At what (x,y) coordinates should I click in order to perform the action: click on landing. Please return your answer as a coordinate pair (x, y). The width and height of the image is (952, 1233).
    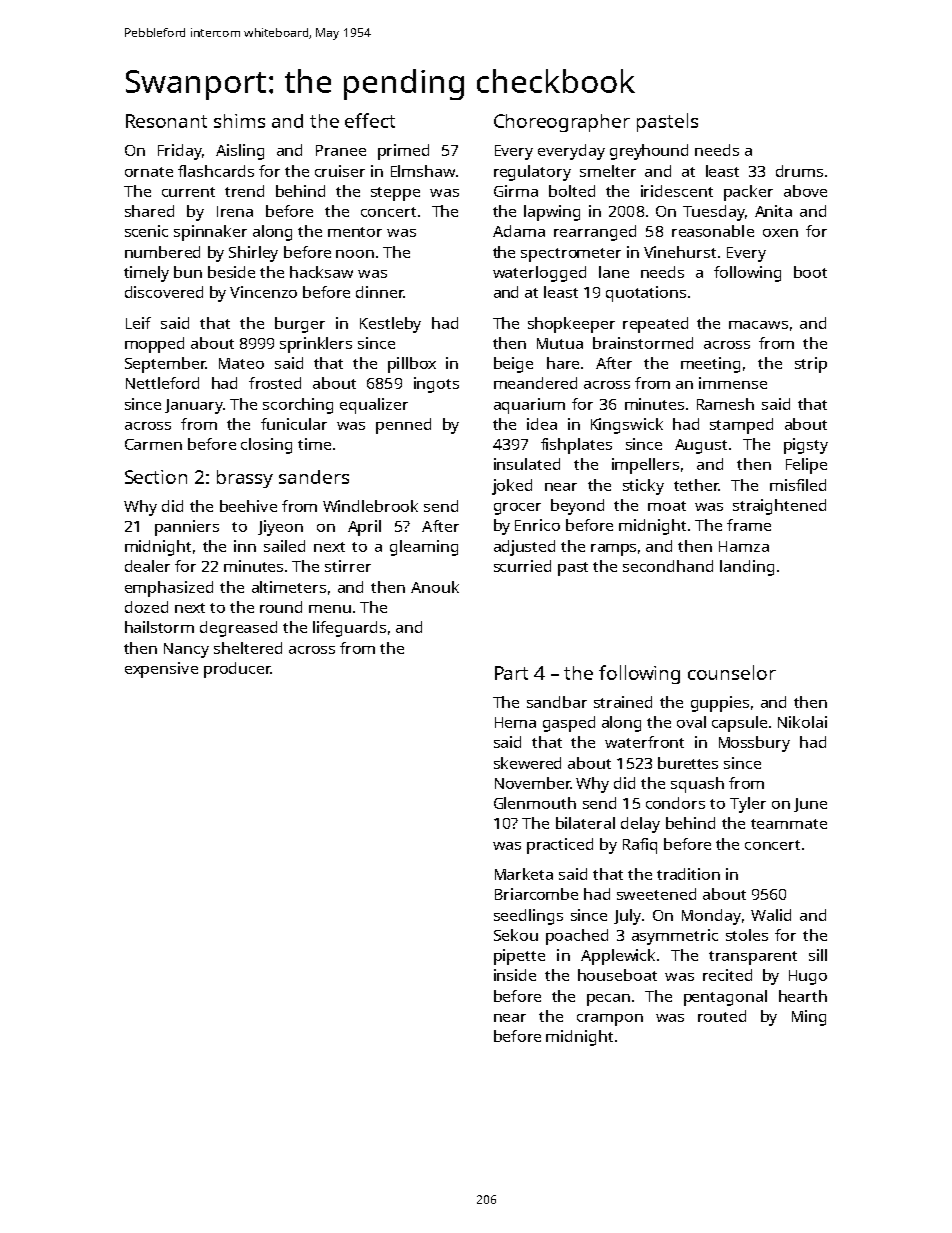
    Looking at the image, I should click on (747, 568).
